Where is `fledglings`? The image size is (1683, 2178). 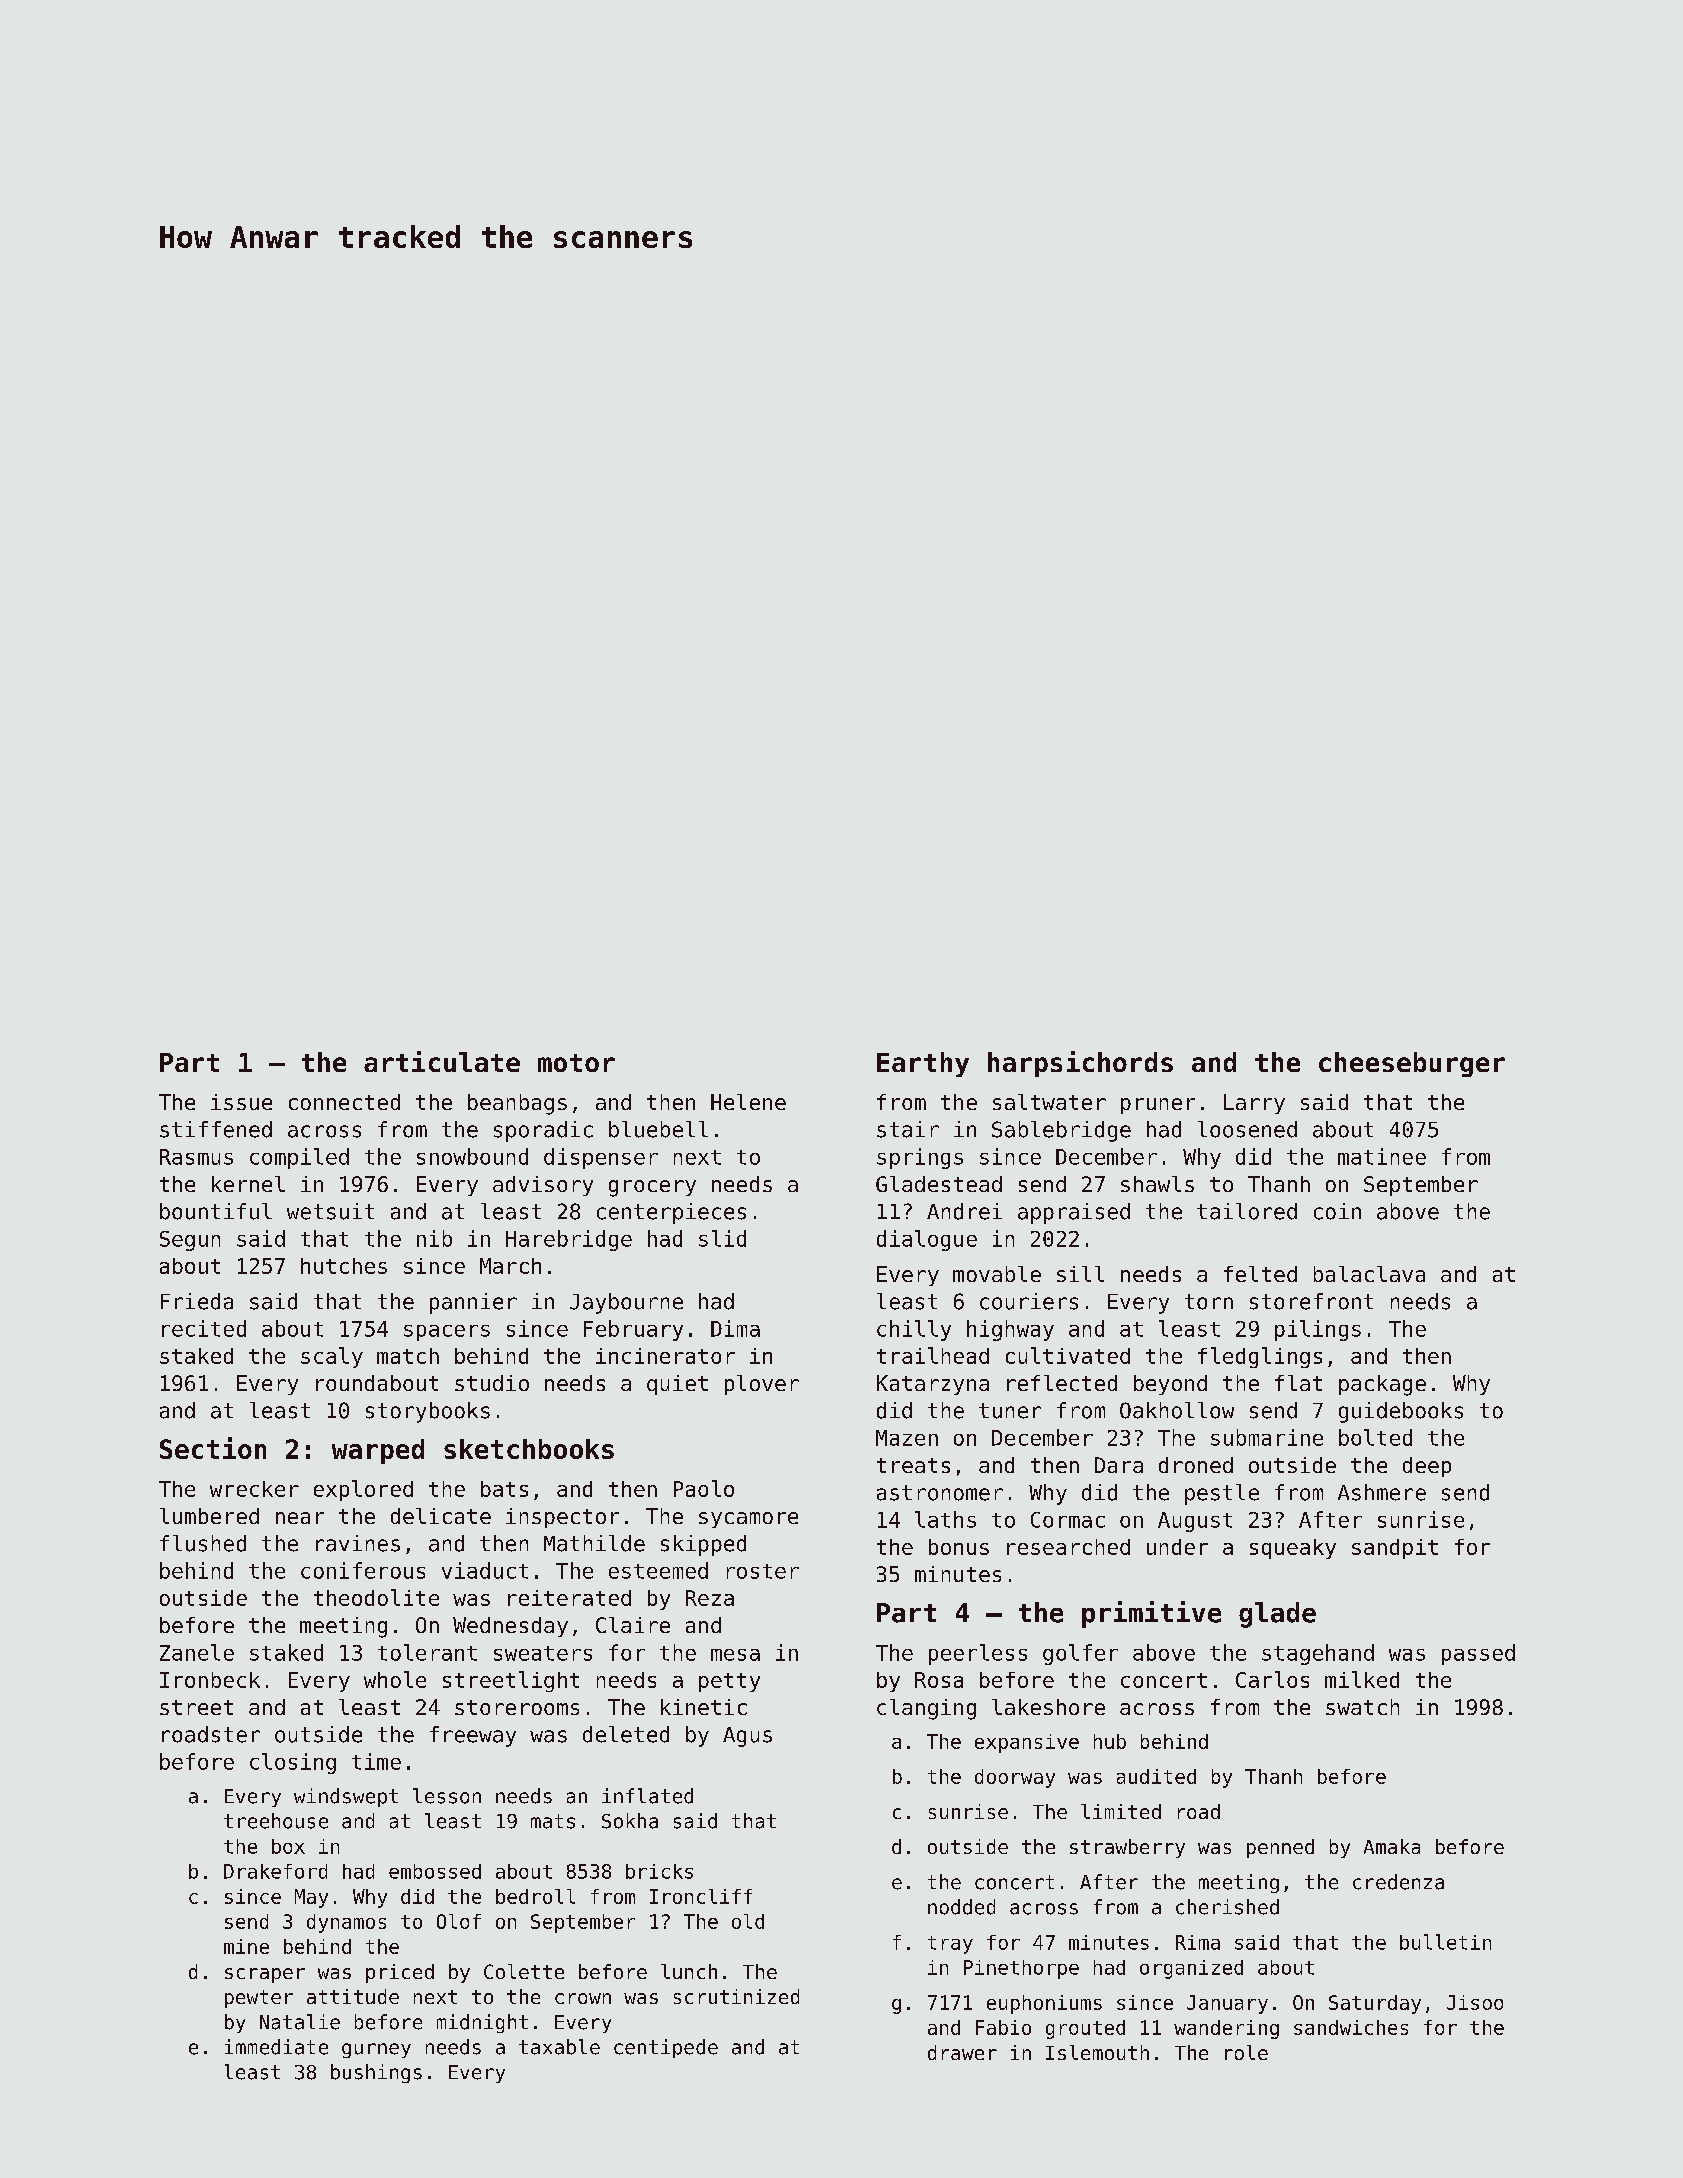
fledglings is located at coordinates (1260, 1357).
